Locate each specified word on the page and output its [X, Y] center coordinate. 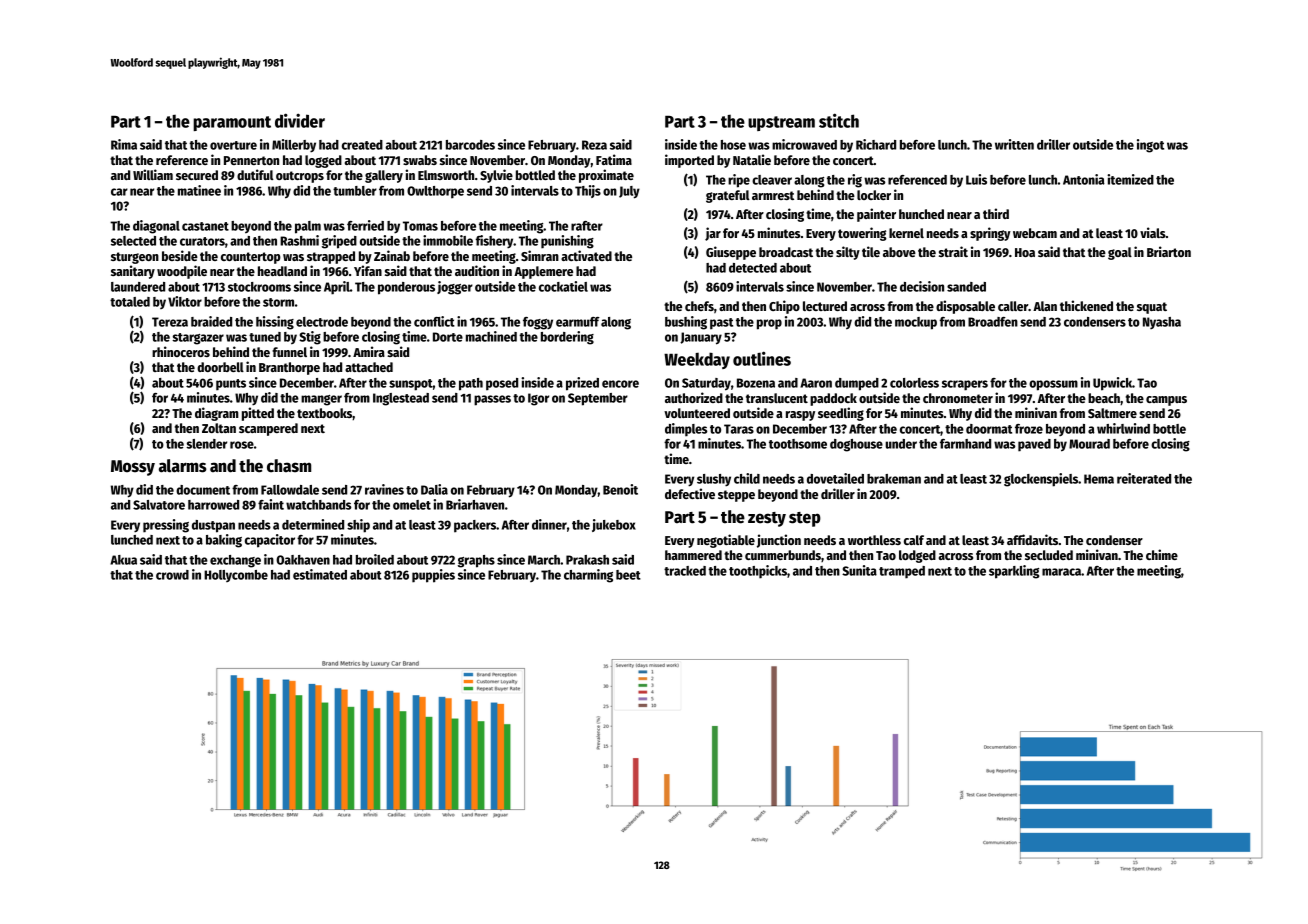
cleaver [772, 180]
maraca [1061, 572]
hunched [921, 214]
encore [620, 384]
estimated [320, 574]
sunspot [411, 385]
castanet [205, 226]
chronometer [958, 398]
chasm [289, 466]
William [153, 174]
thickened [1086, 305]
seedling [841, 414]
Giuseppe [731, 253]
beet [628, 575]
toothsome [798, 444]
